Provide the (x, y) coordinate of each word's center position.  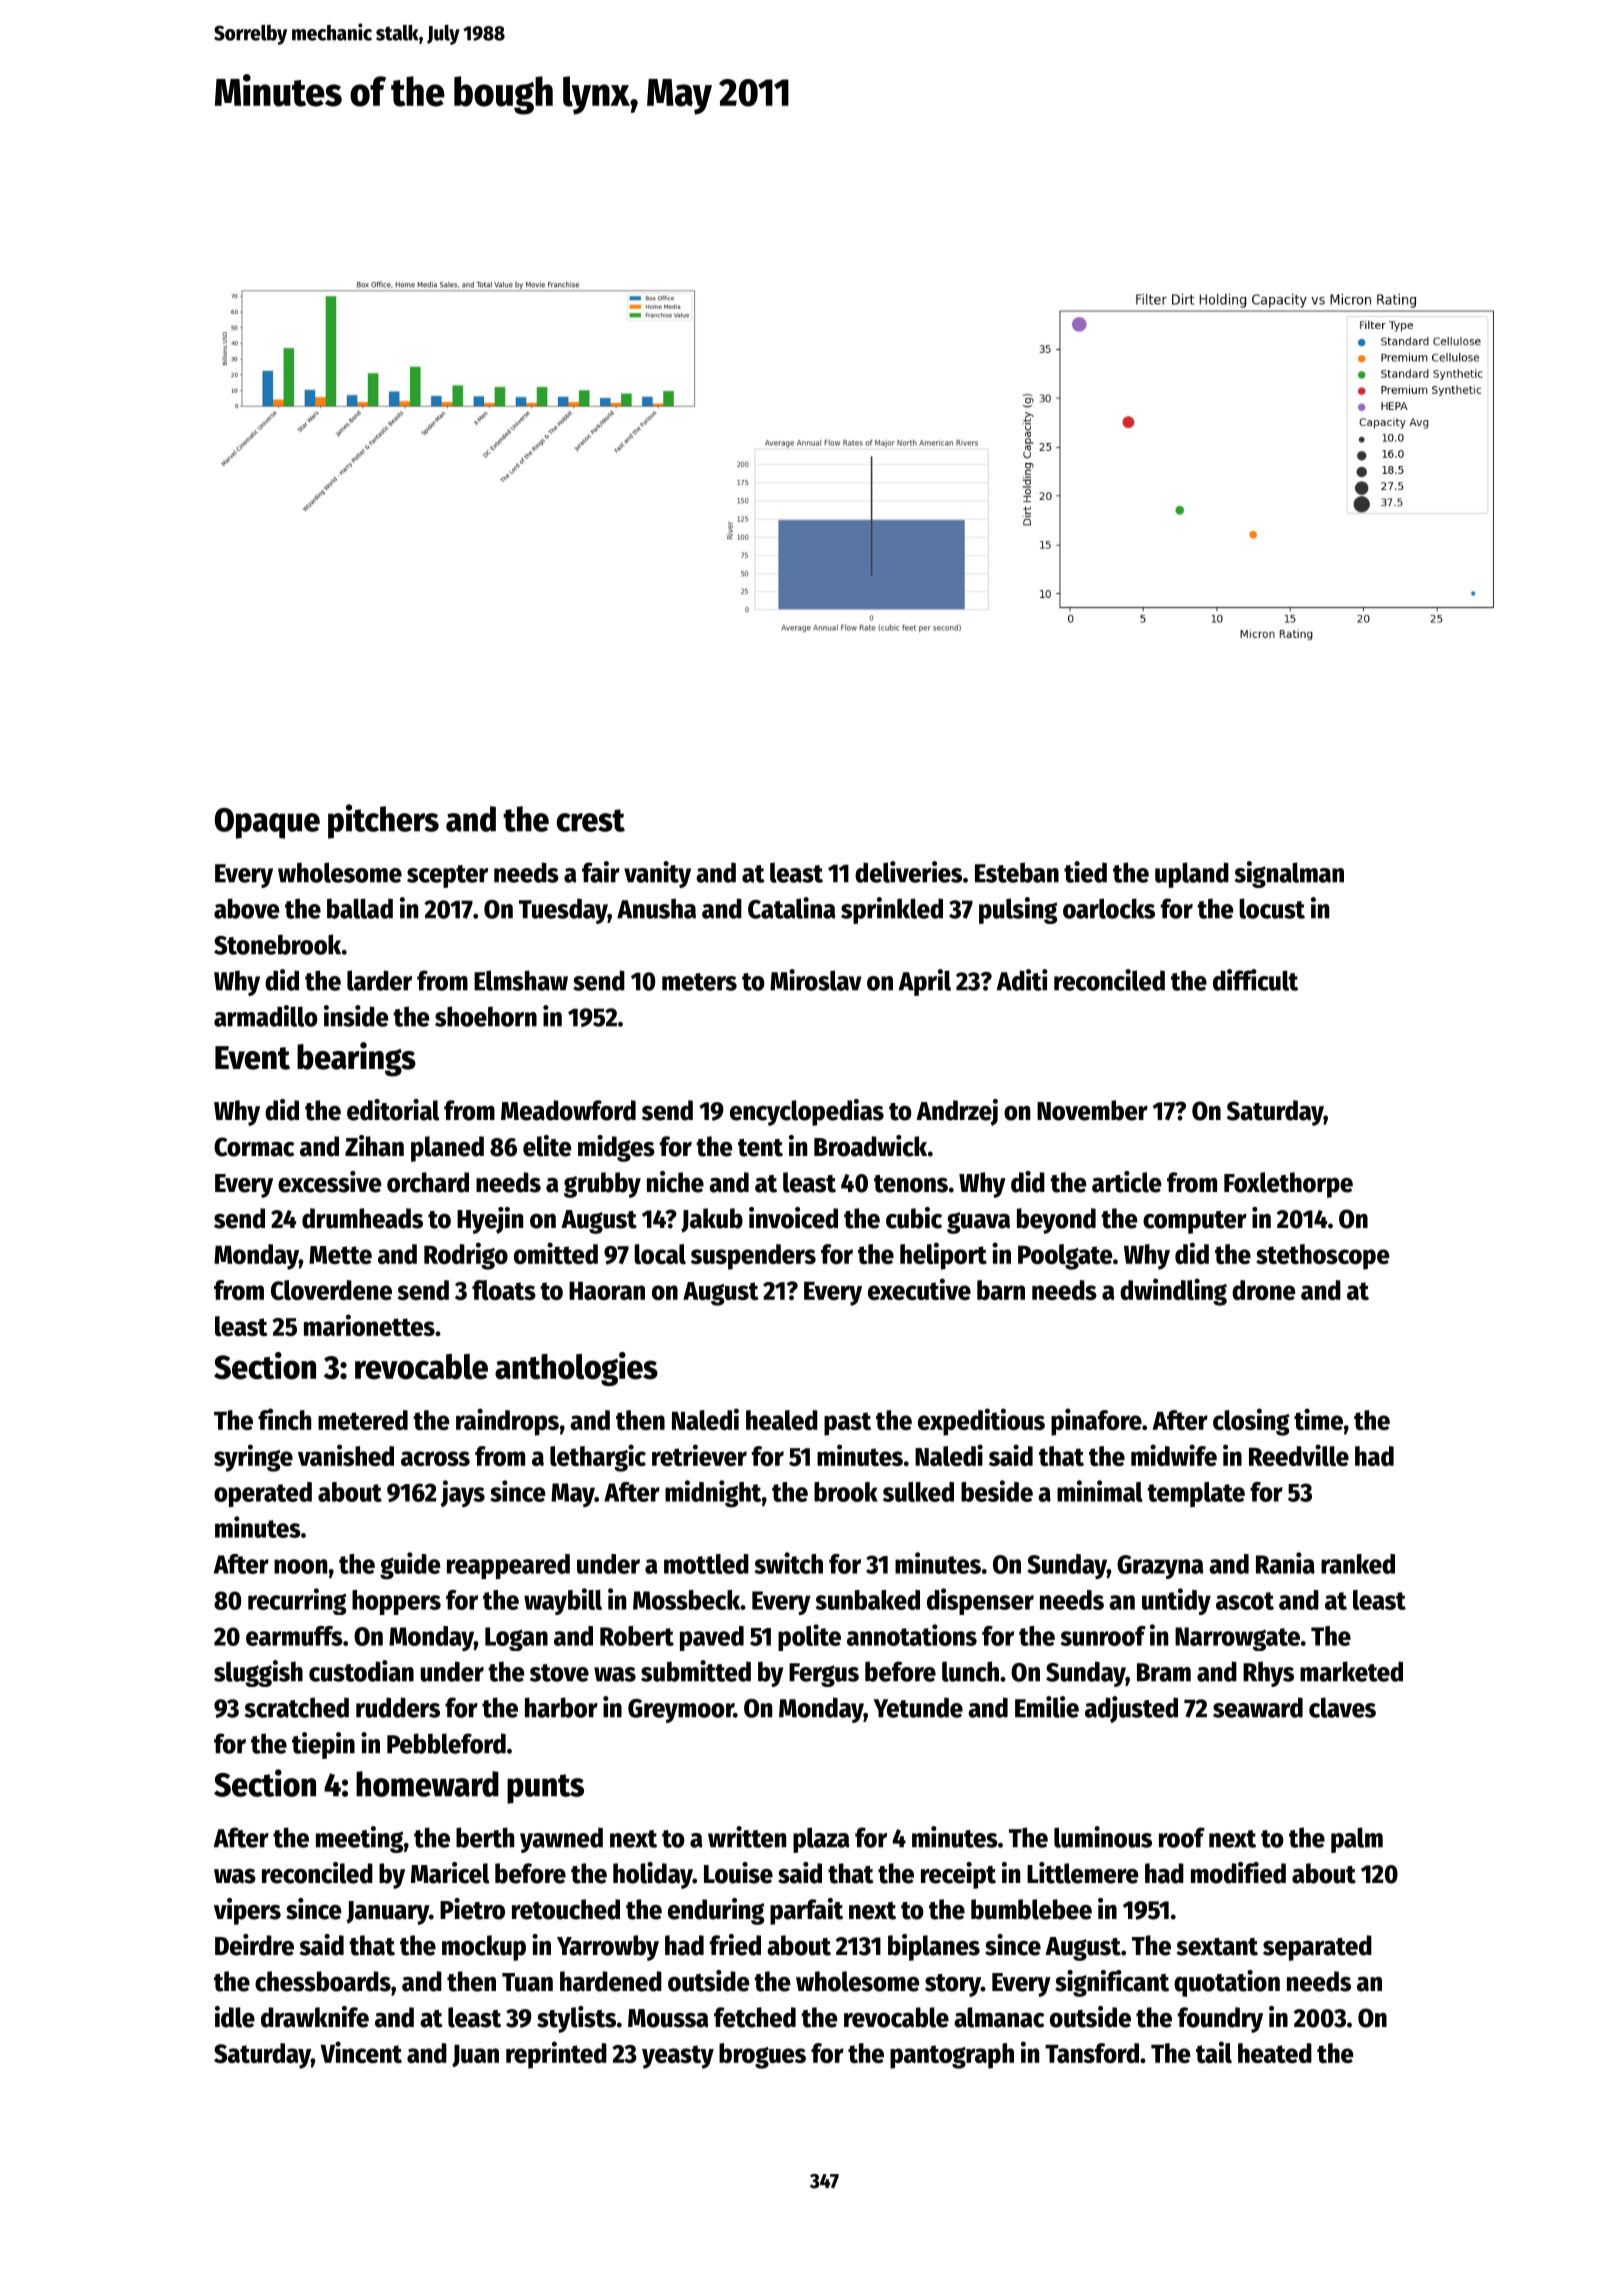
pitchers (383, 821)
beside (997, 1491)
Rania (1285, 1563)
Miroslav (816, 980)
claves (1342, 1707)
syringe (253, 1458)
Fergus (824, 1675)
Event (252, 1058)
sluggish (258, 1673)
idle (235, 2017)
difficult (1255, 980)
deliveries (908, 872)
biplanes (934, 1947)
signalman (1289, 874)
